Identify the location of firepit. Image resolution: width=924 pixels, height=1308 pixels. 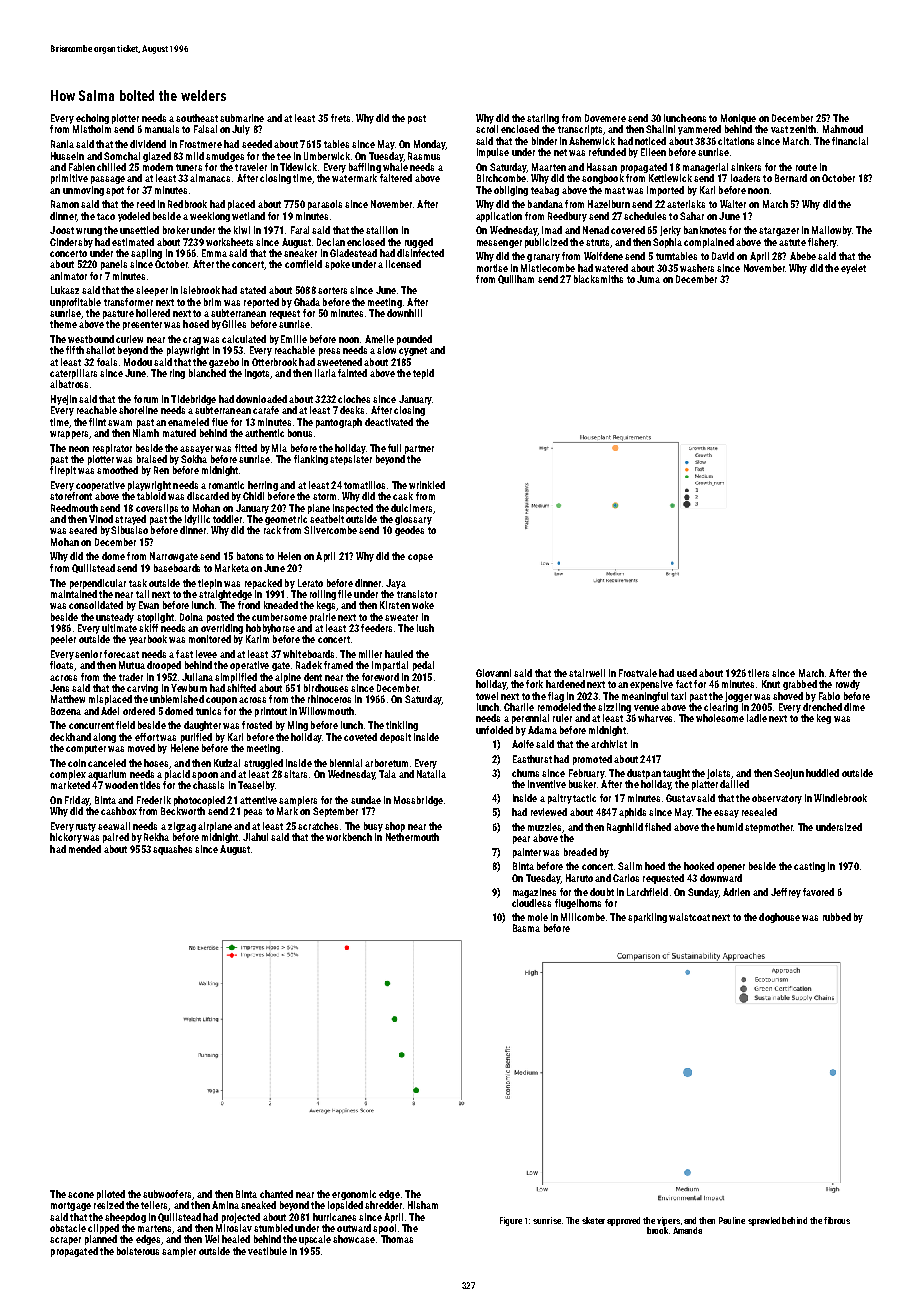
(63, 471).
